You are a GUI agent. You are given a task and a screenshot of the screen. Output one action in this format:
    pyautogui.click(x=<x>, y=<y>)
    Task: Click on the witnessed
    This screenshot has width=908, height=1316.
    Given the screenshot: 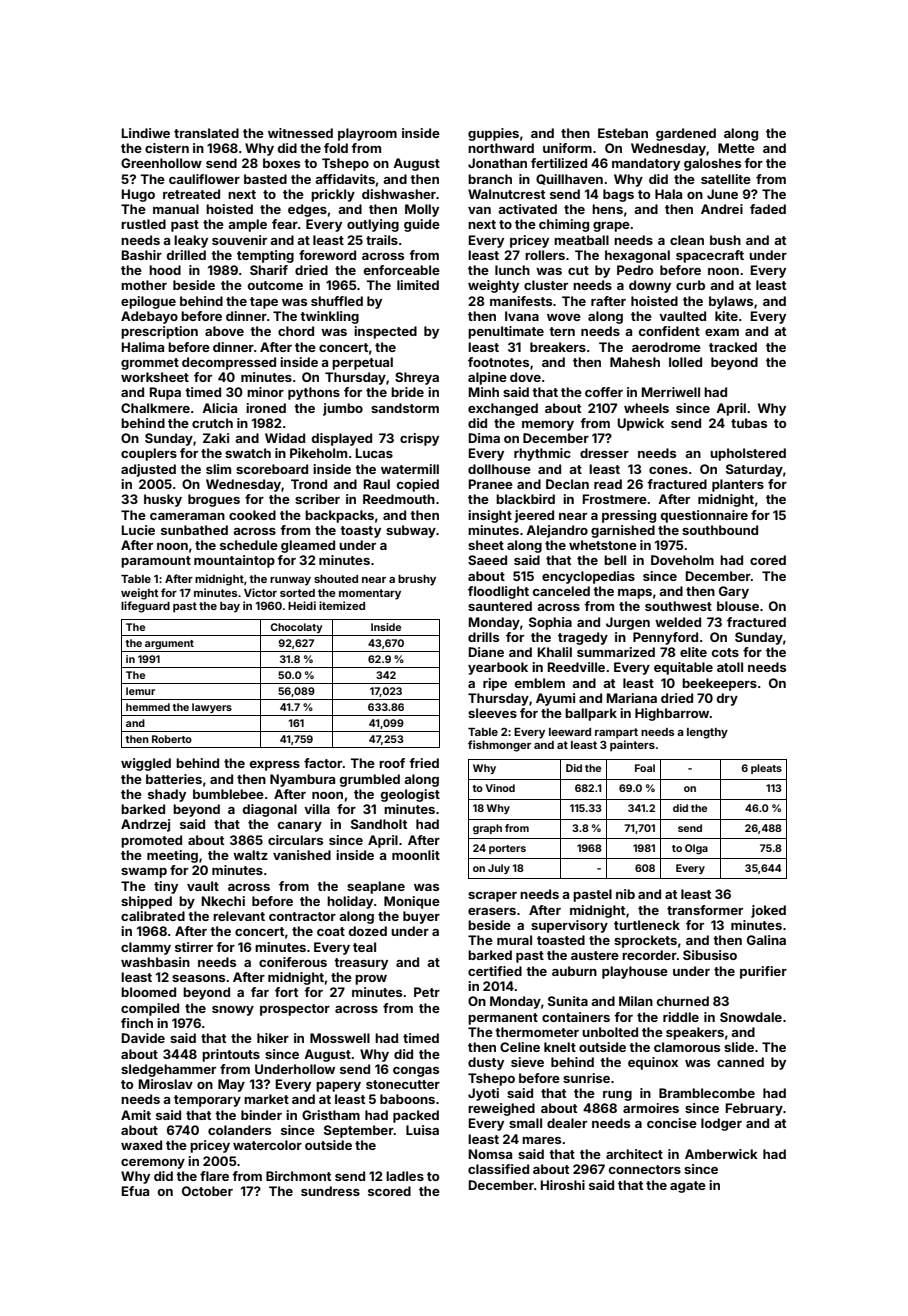 What is the action you would take?
    pyautogui.click(x=300, y=133)
